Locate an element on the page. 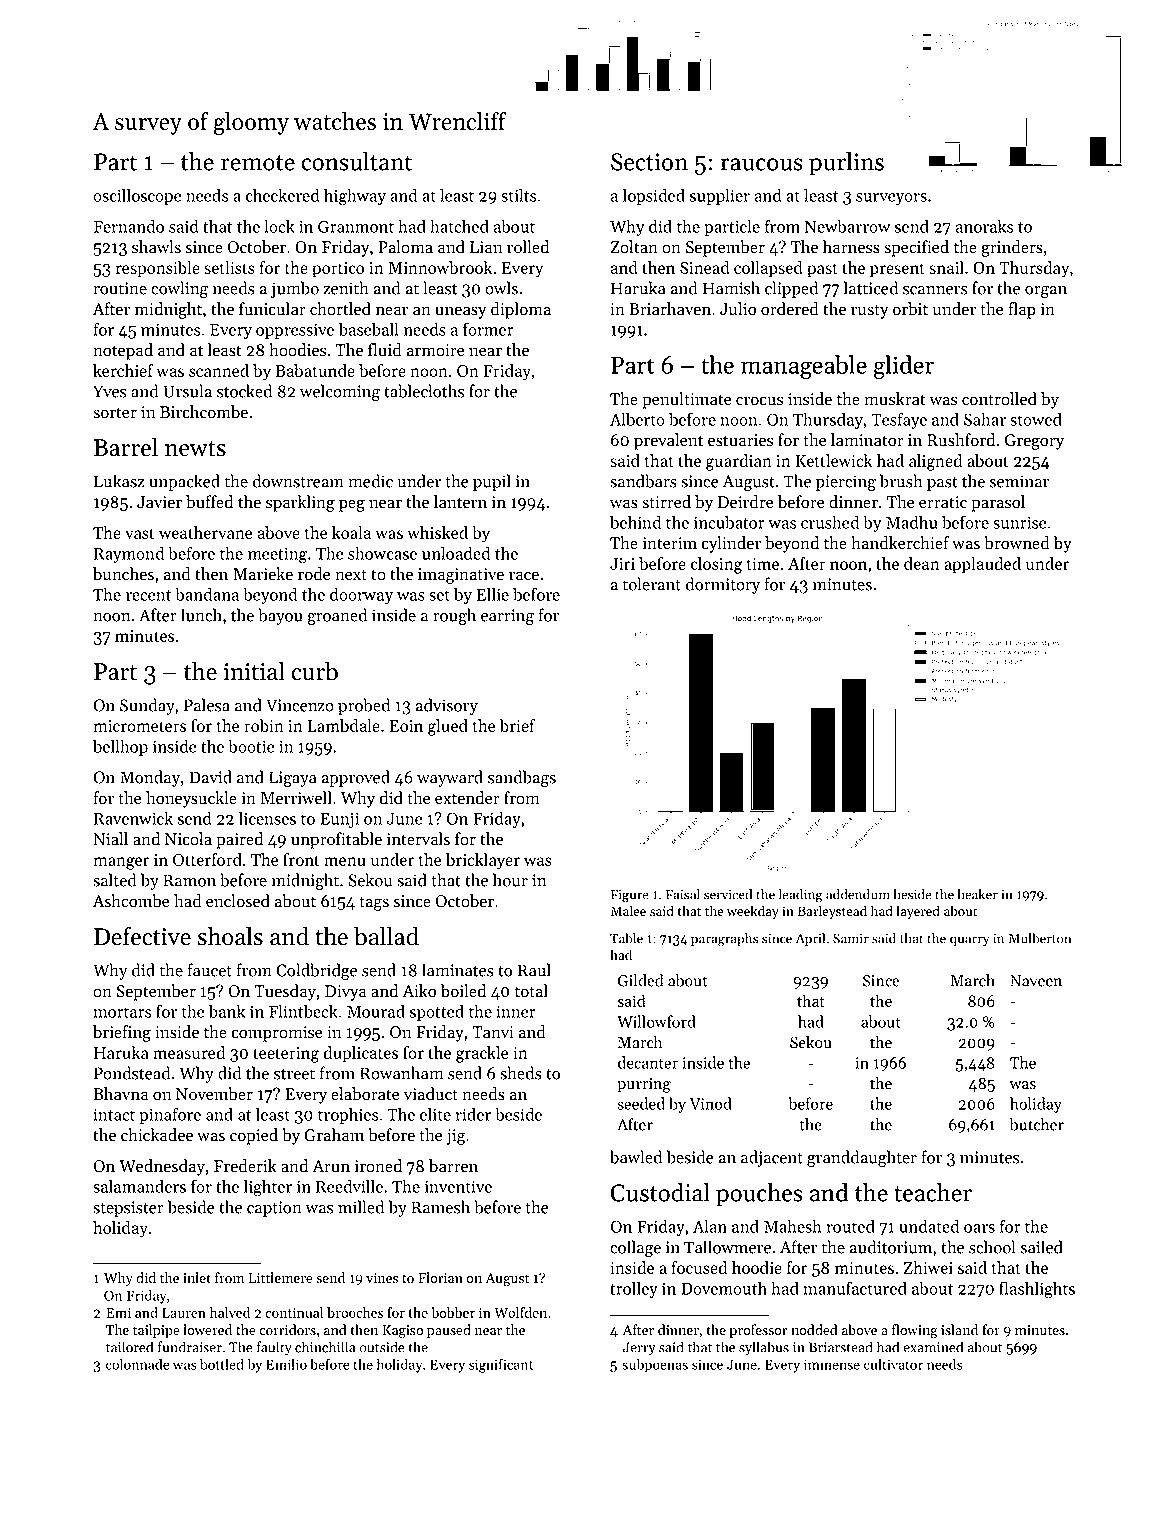 This document has height=1516, width=1171. significant is located at coordinates (501, 1365).
